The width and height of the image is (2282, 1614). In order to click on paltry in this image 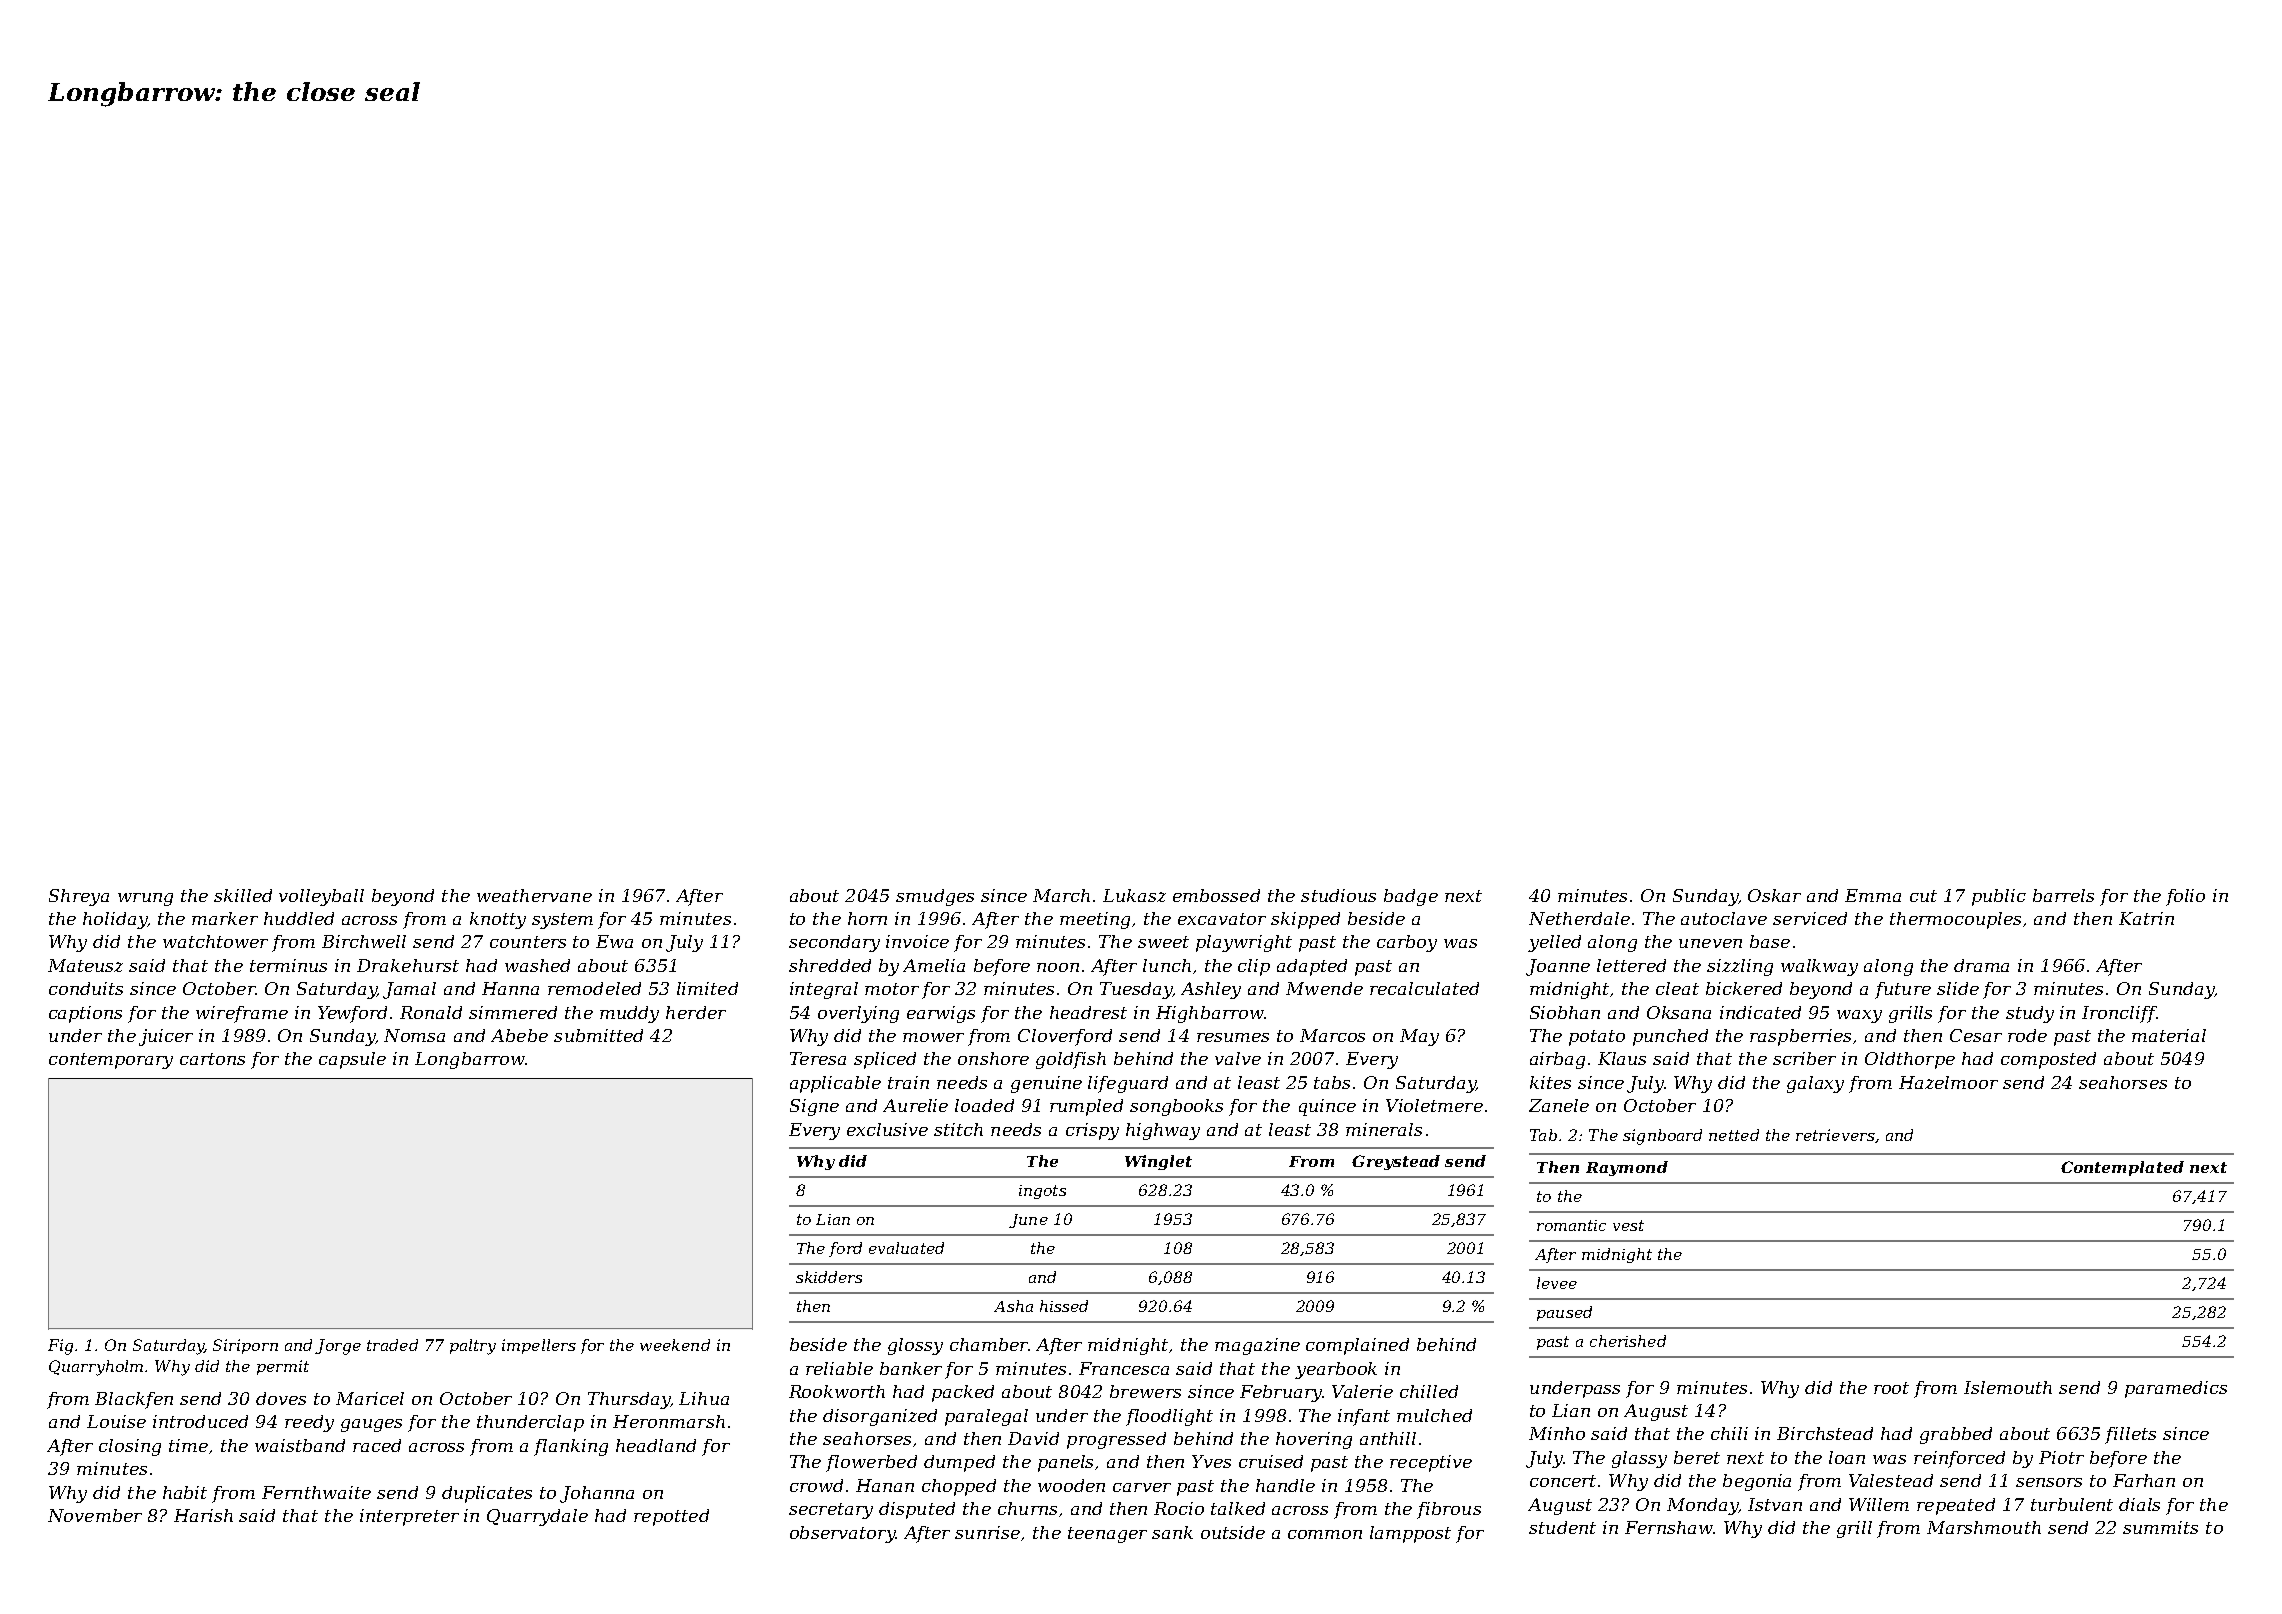, I will do `click(473, 1347)`.
